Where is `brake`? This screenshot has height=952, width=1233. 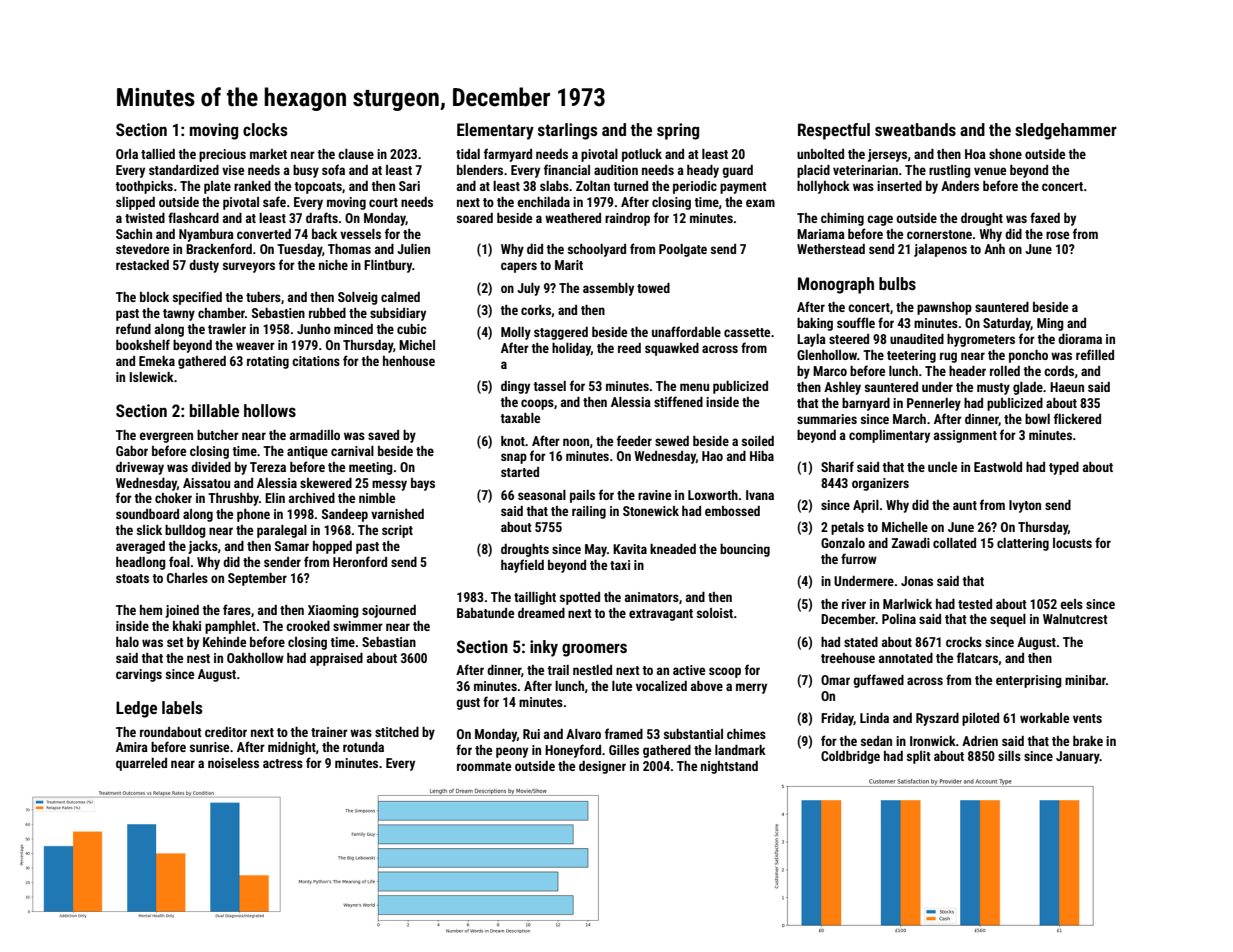
brake is located at coordinates (1088, 741).
